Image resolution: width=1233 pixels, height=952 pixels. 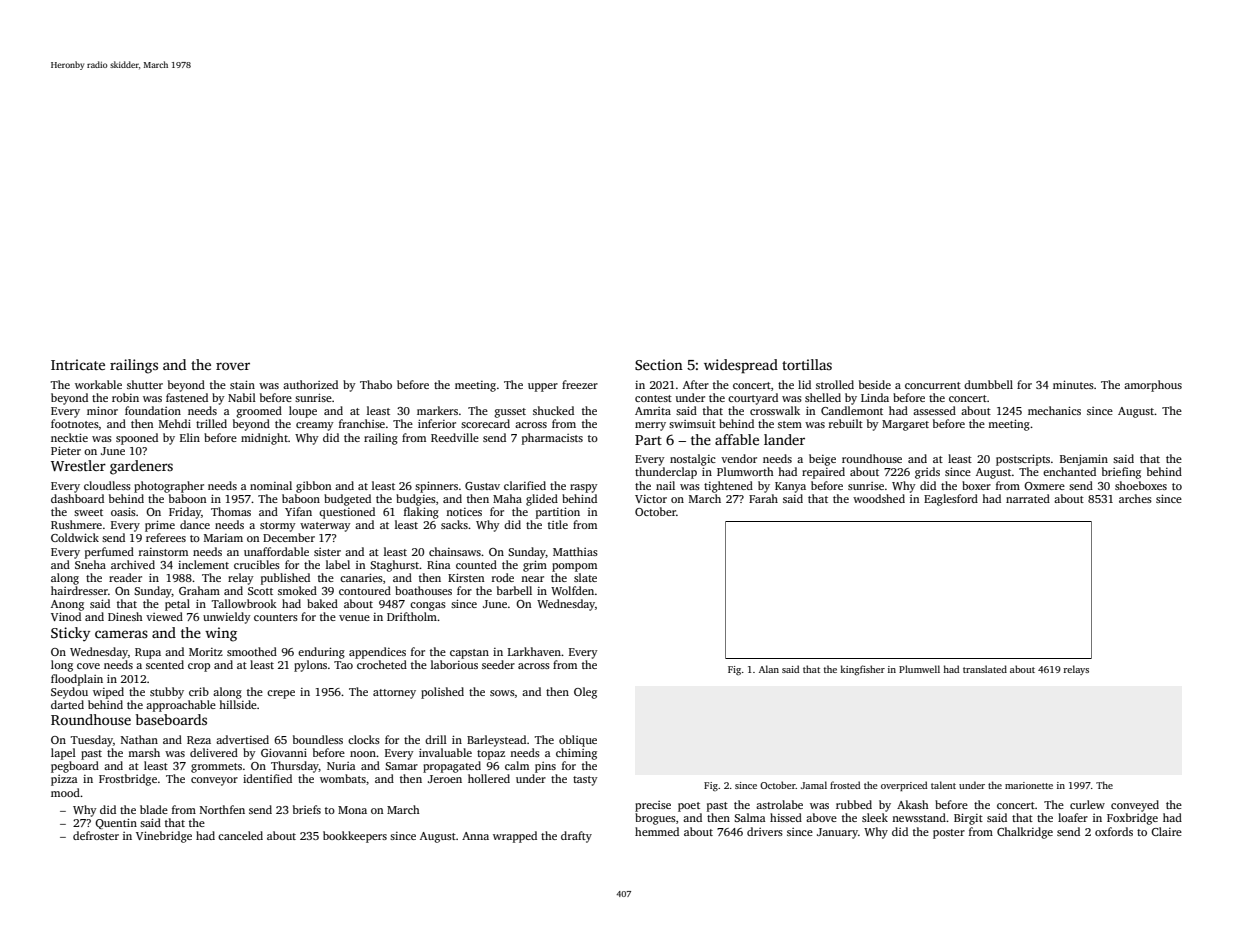 I want to click on Seydou, so click(x=69, y=693).
